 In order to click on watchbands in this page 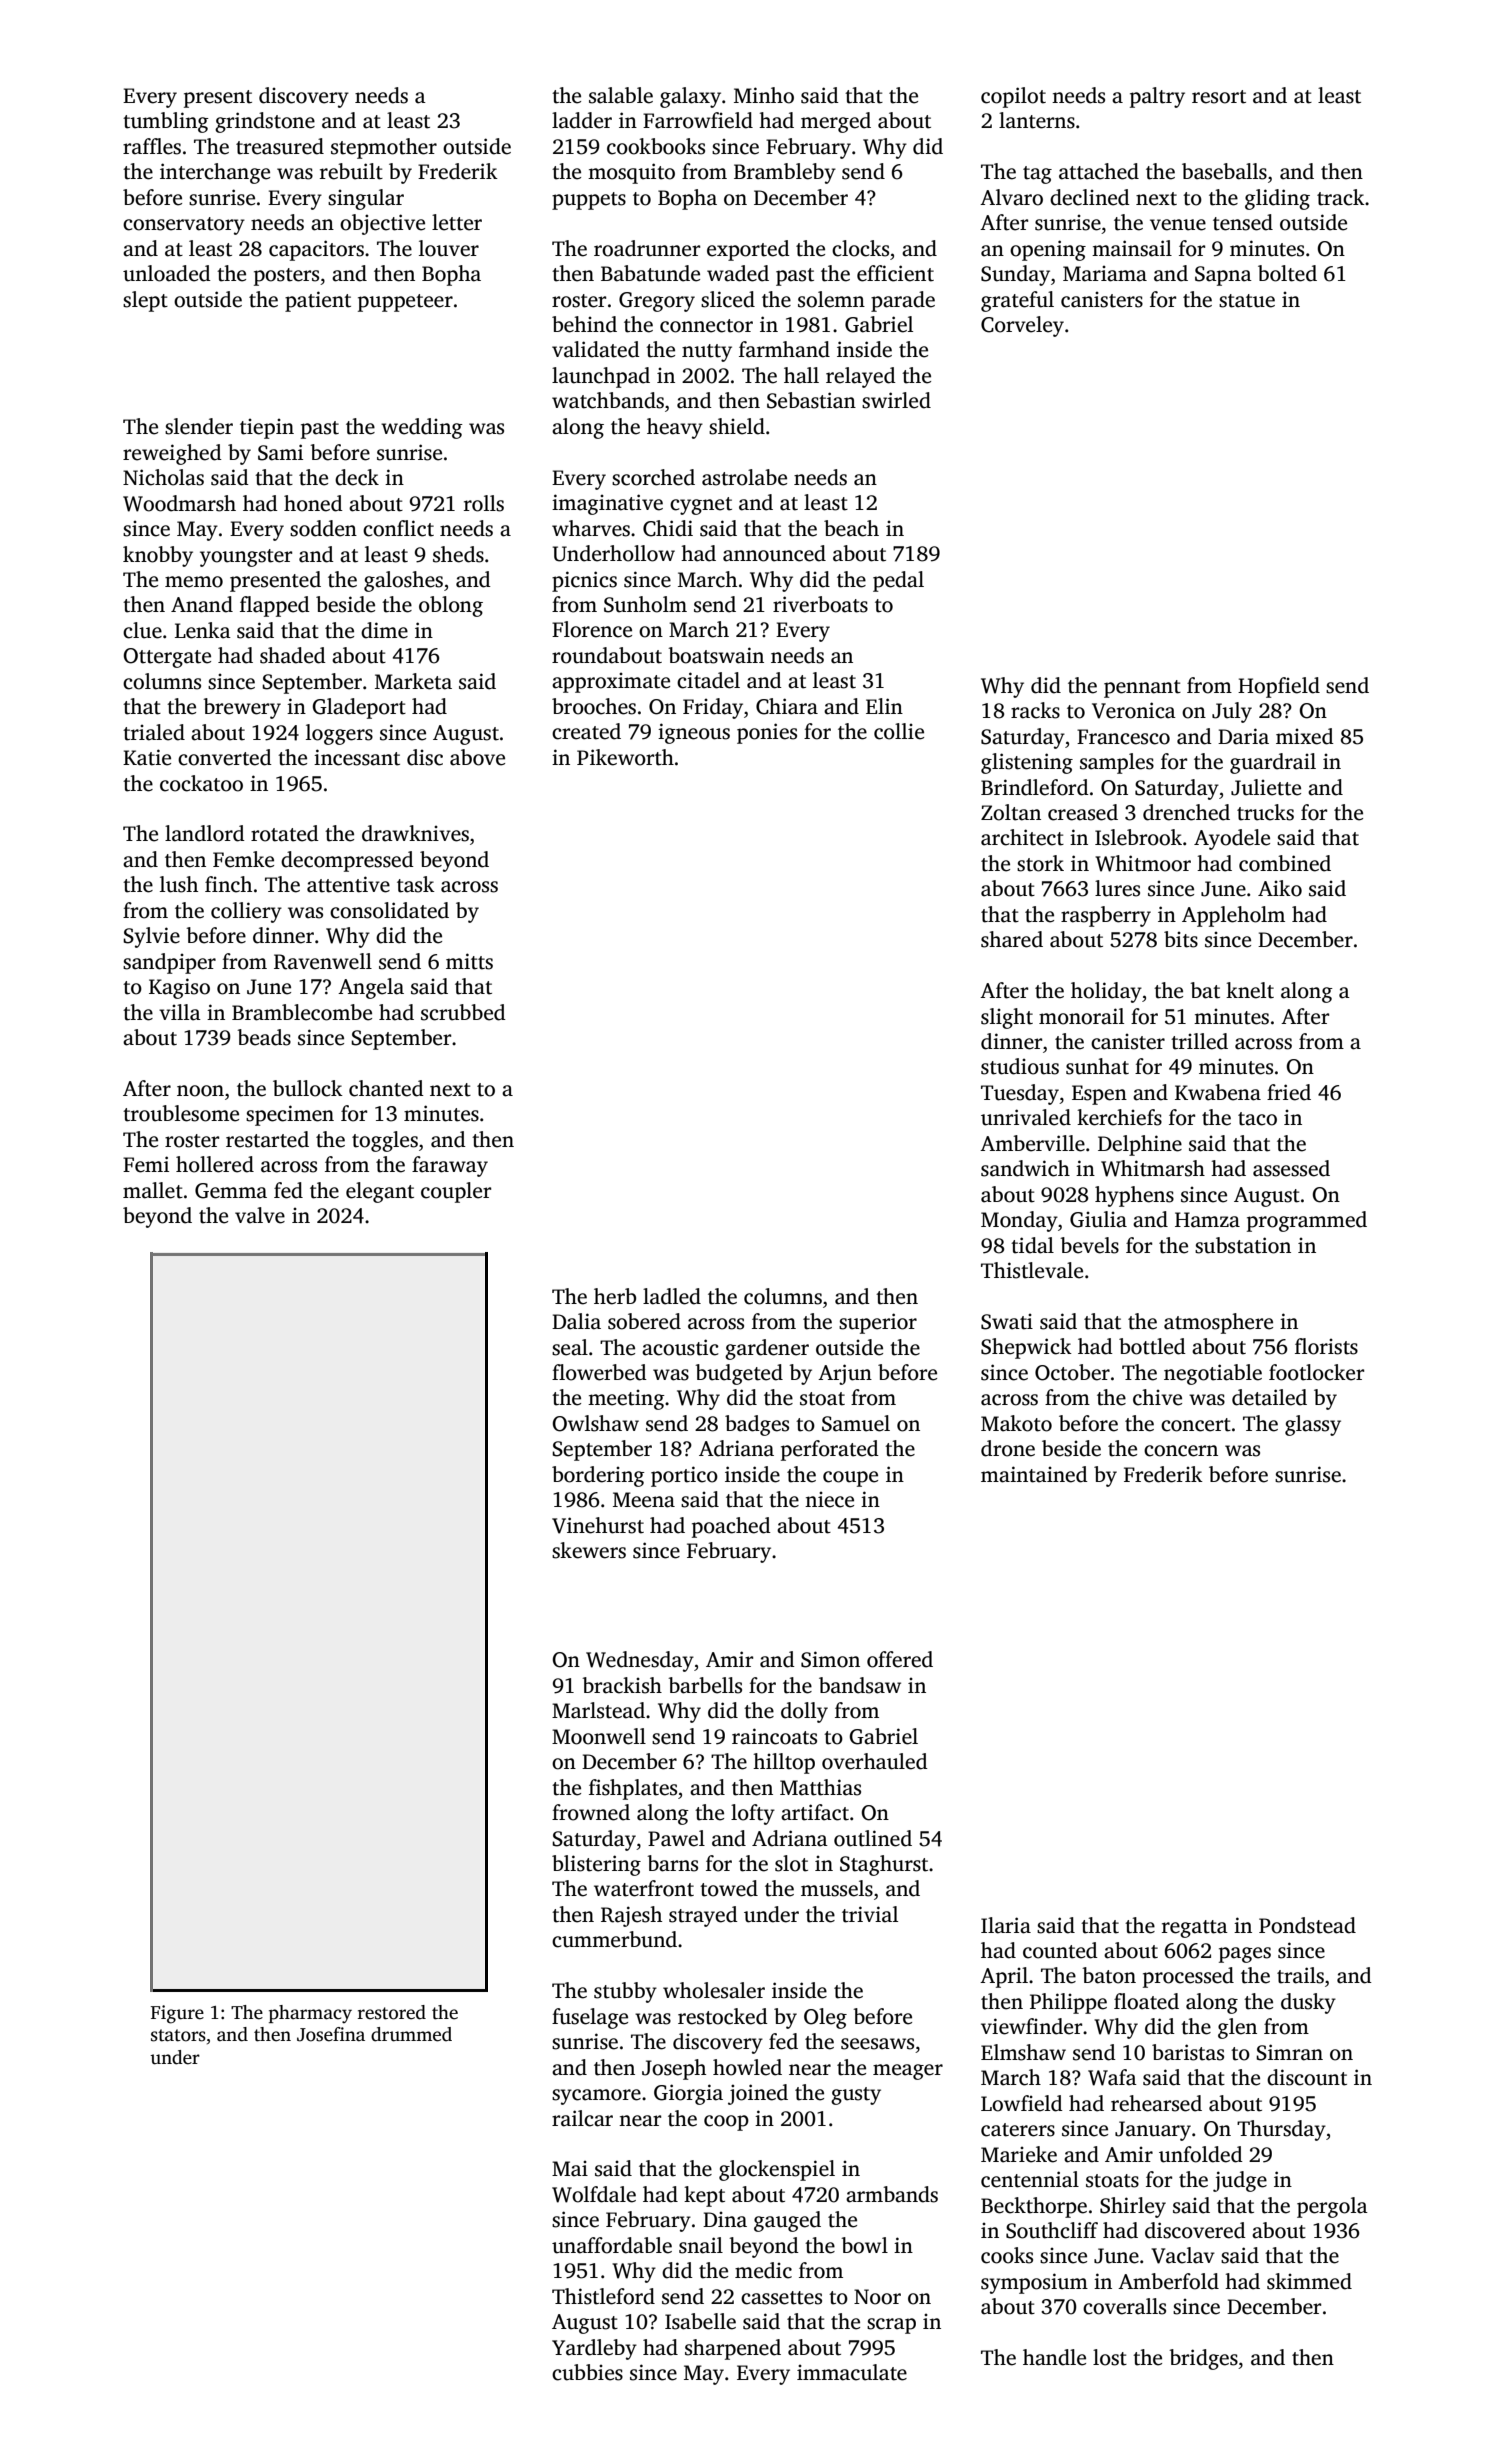, I will do `click(608, 400)`.
